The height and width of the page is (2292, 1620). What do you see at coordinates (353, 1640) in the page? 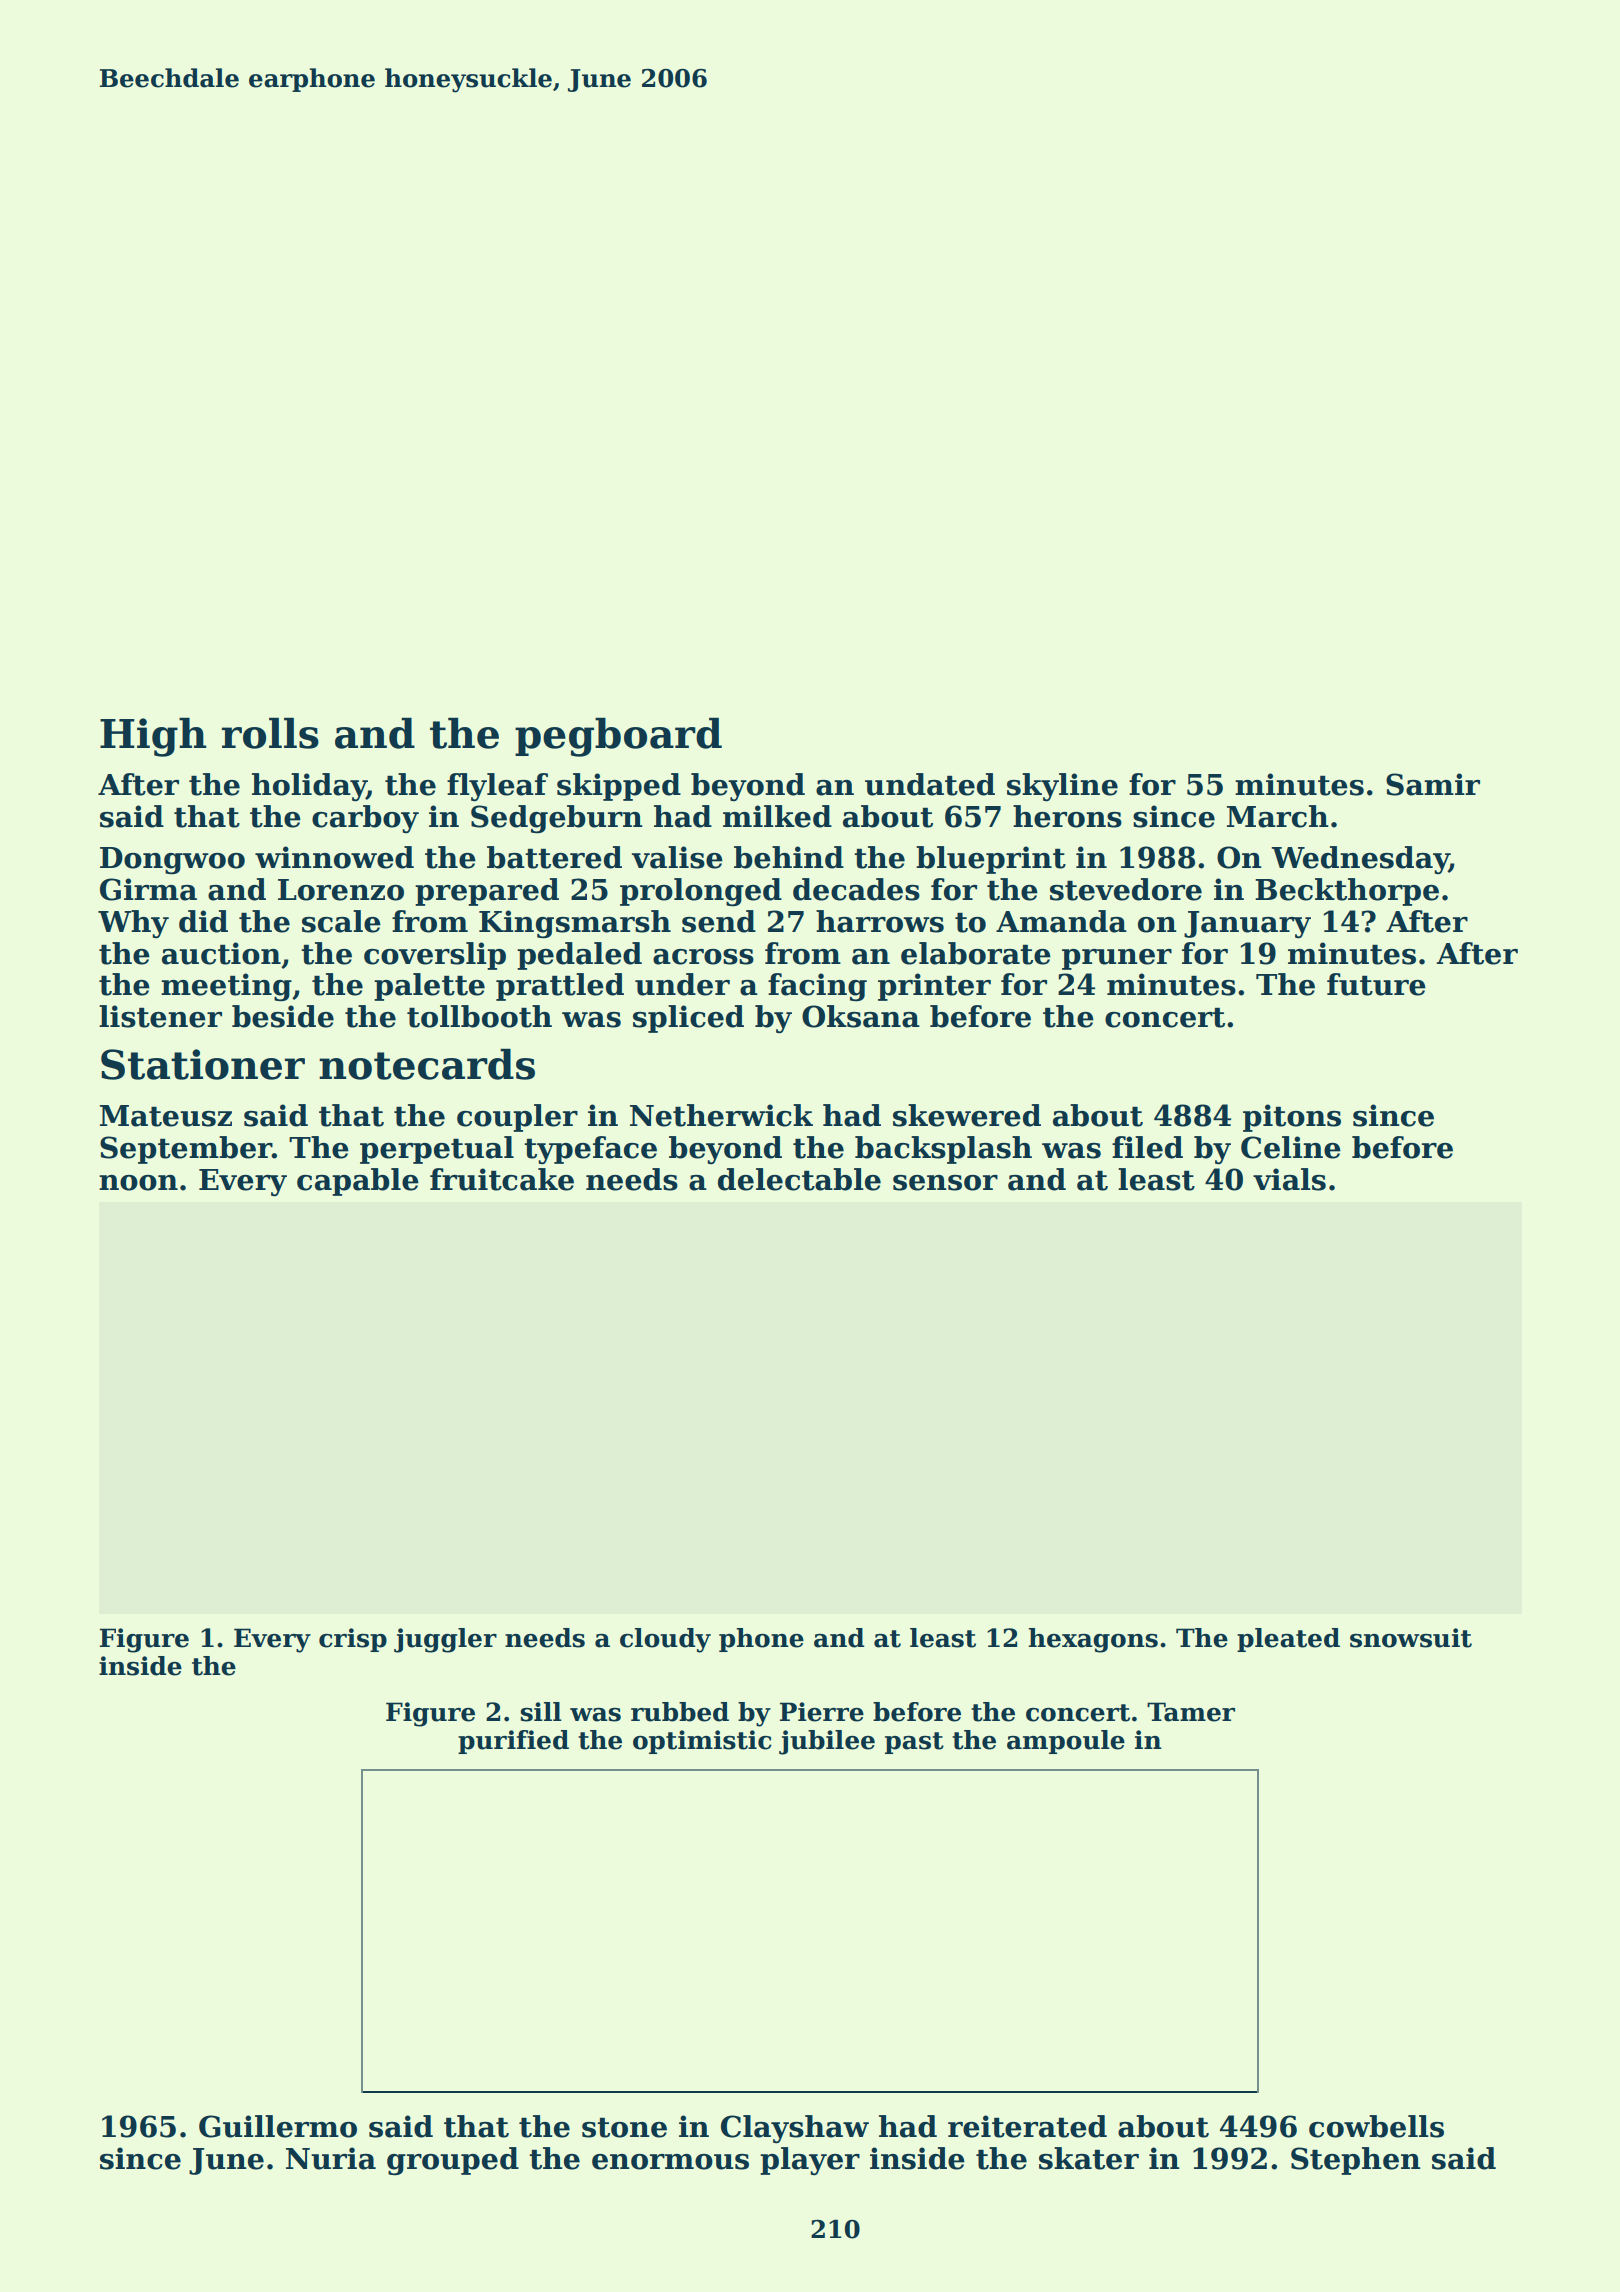
I see `crisp` at bounding box center [353, 1640].
